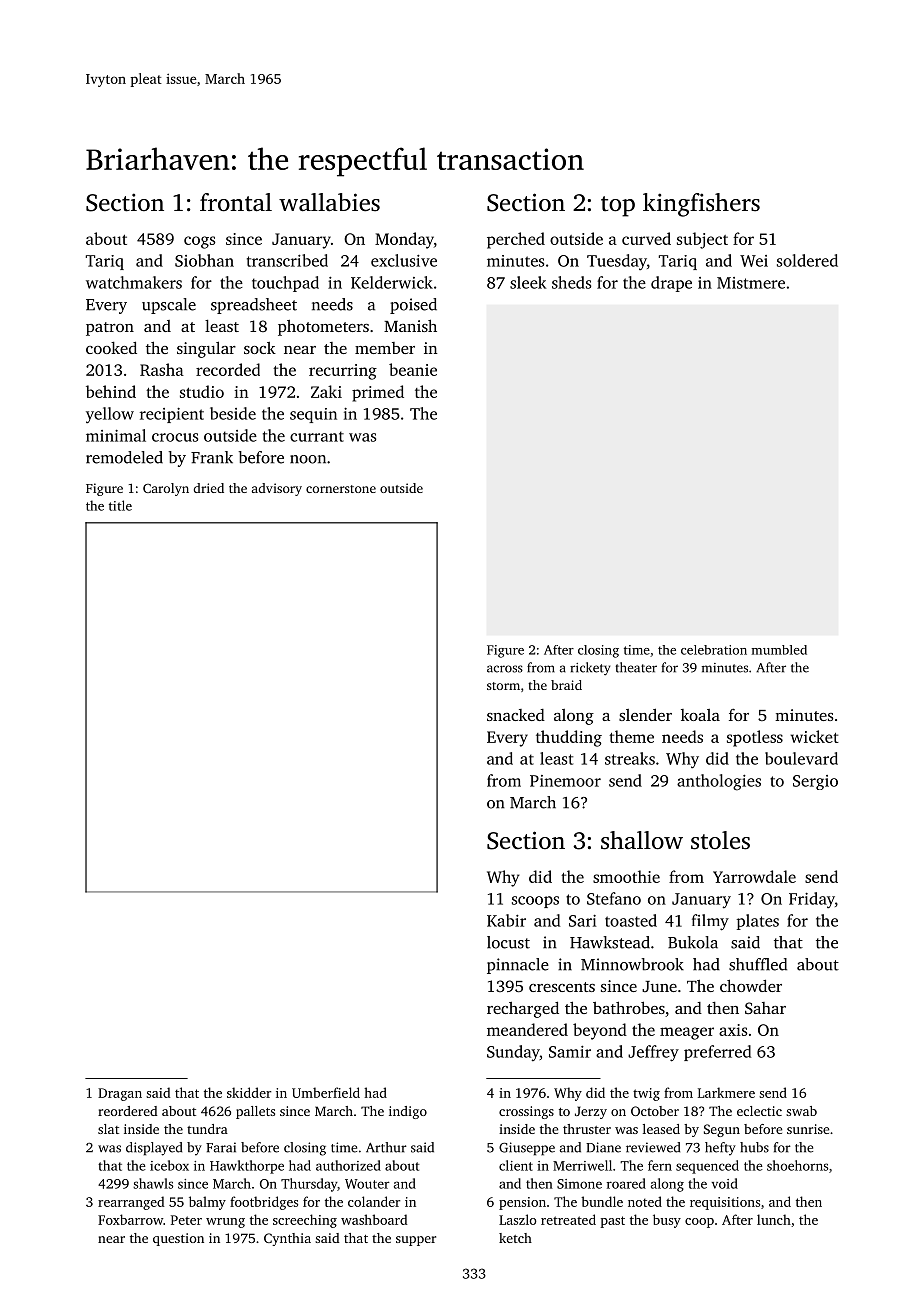 This screenshot has height=1314, width=924. Describe the element at coordinates (568, 1219) in the screenshot. I see `retreated` at that location.
